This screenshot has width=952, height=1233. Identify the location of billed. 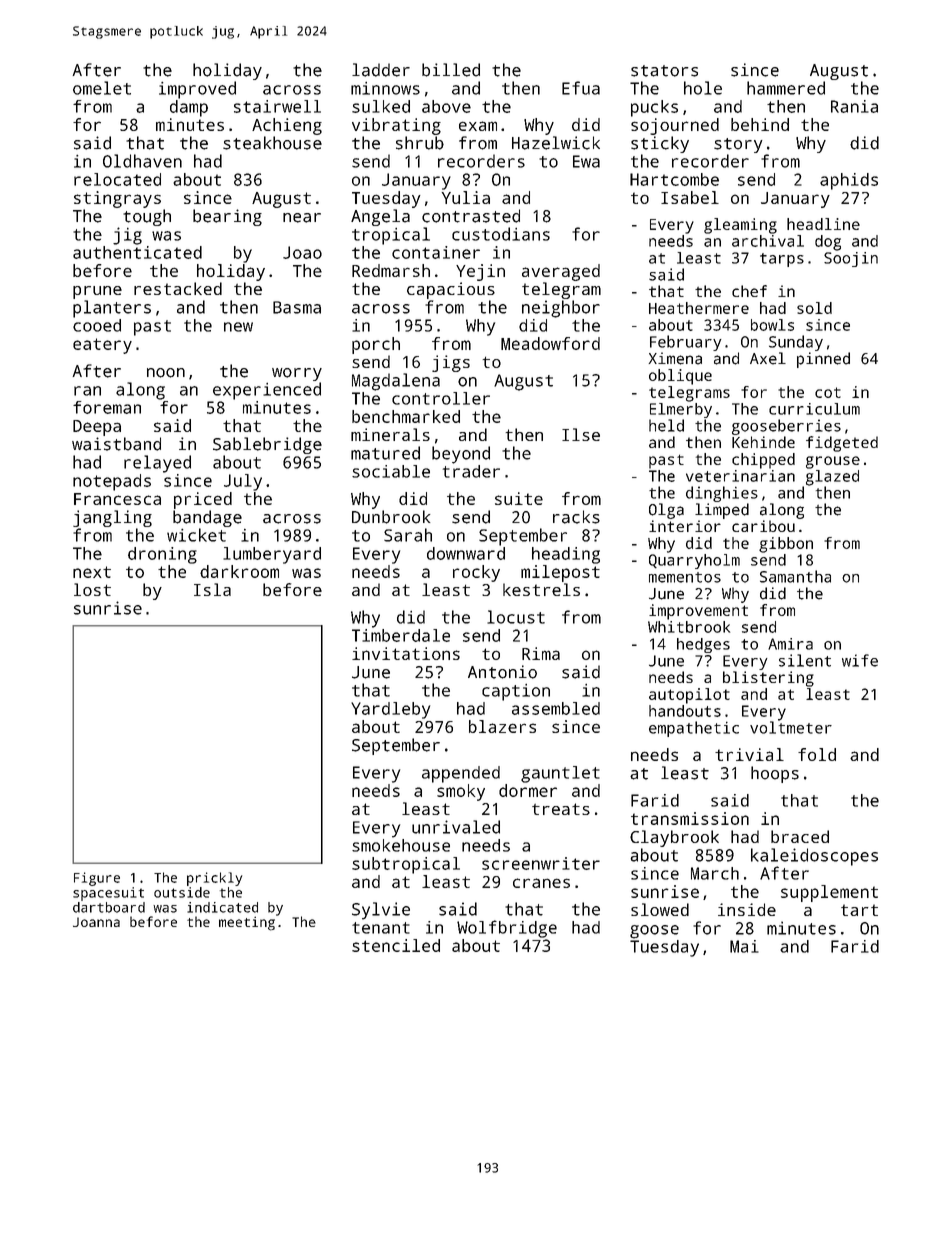
(451, 70).
